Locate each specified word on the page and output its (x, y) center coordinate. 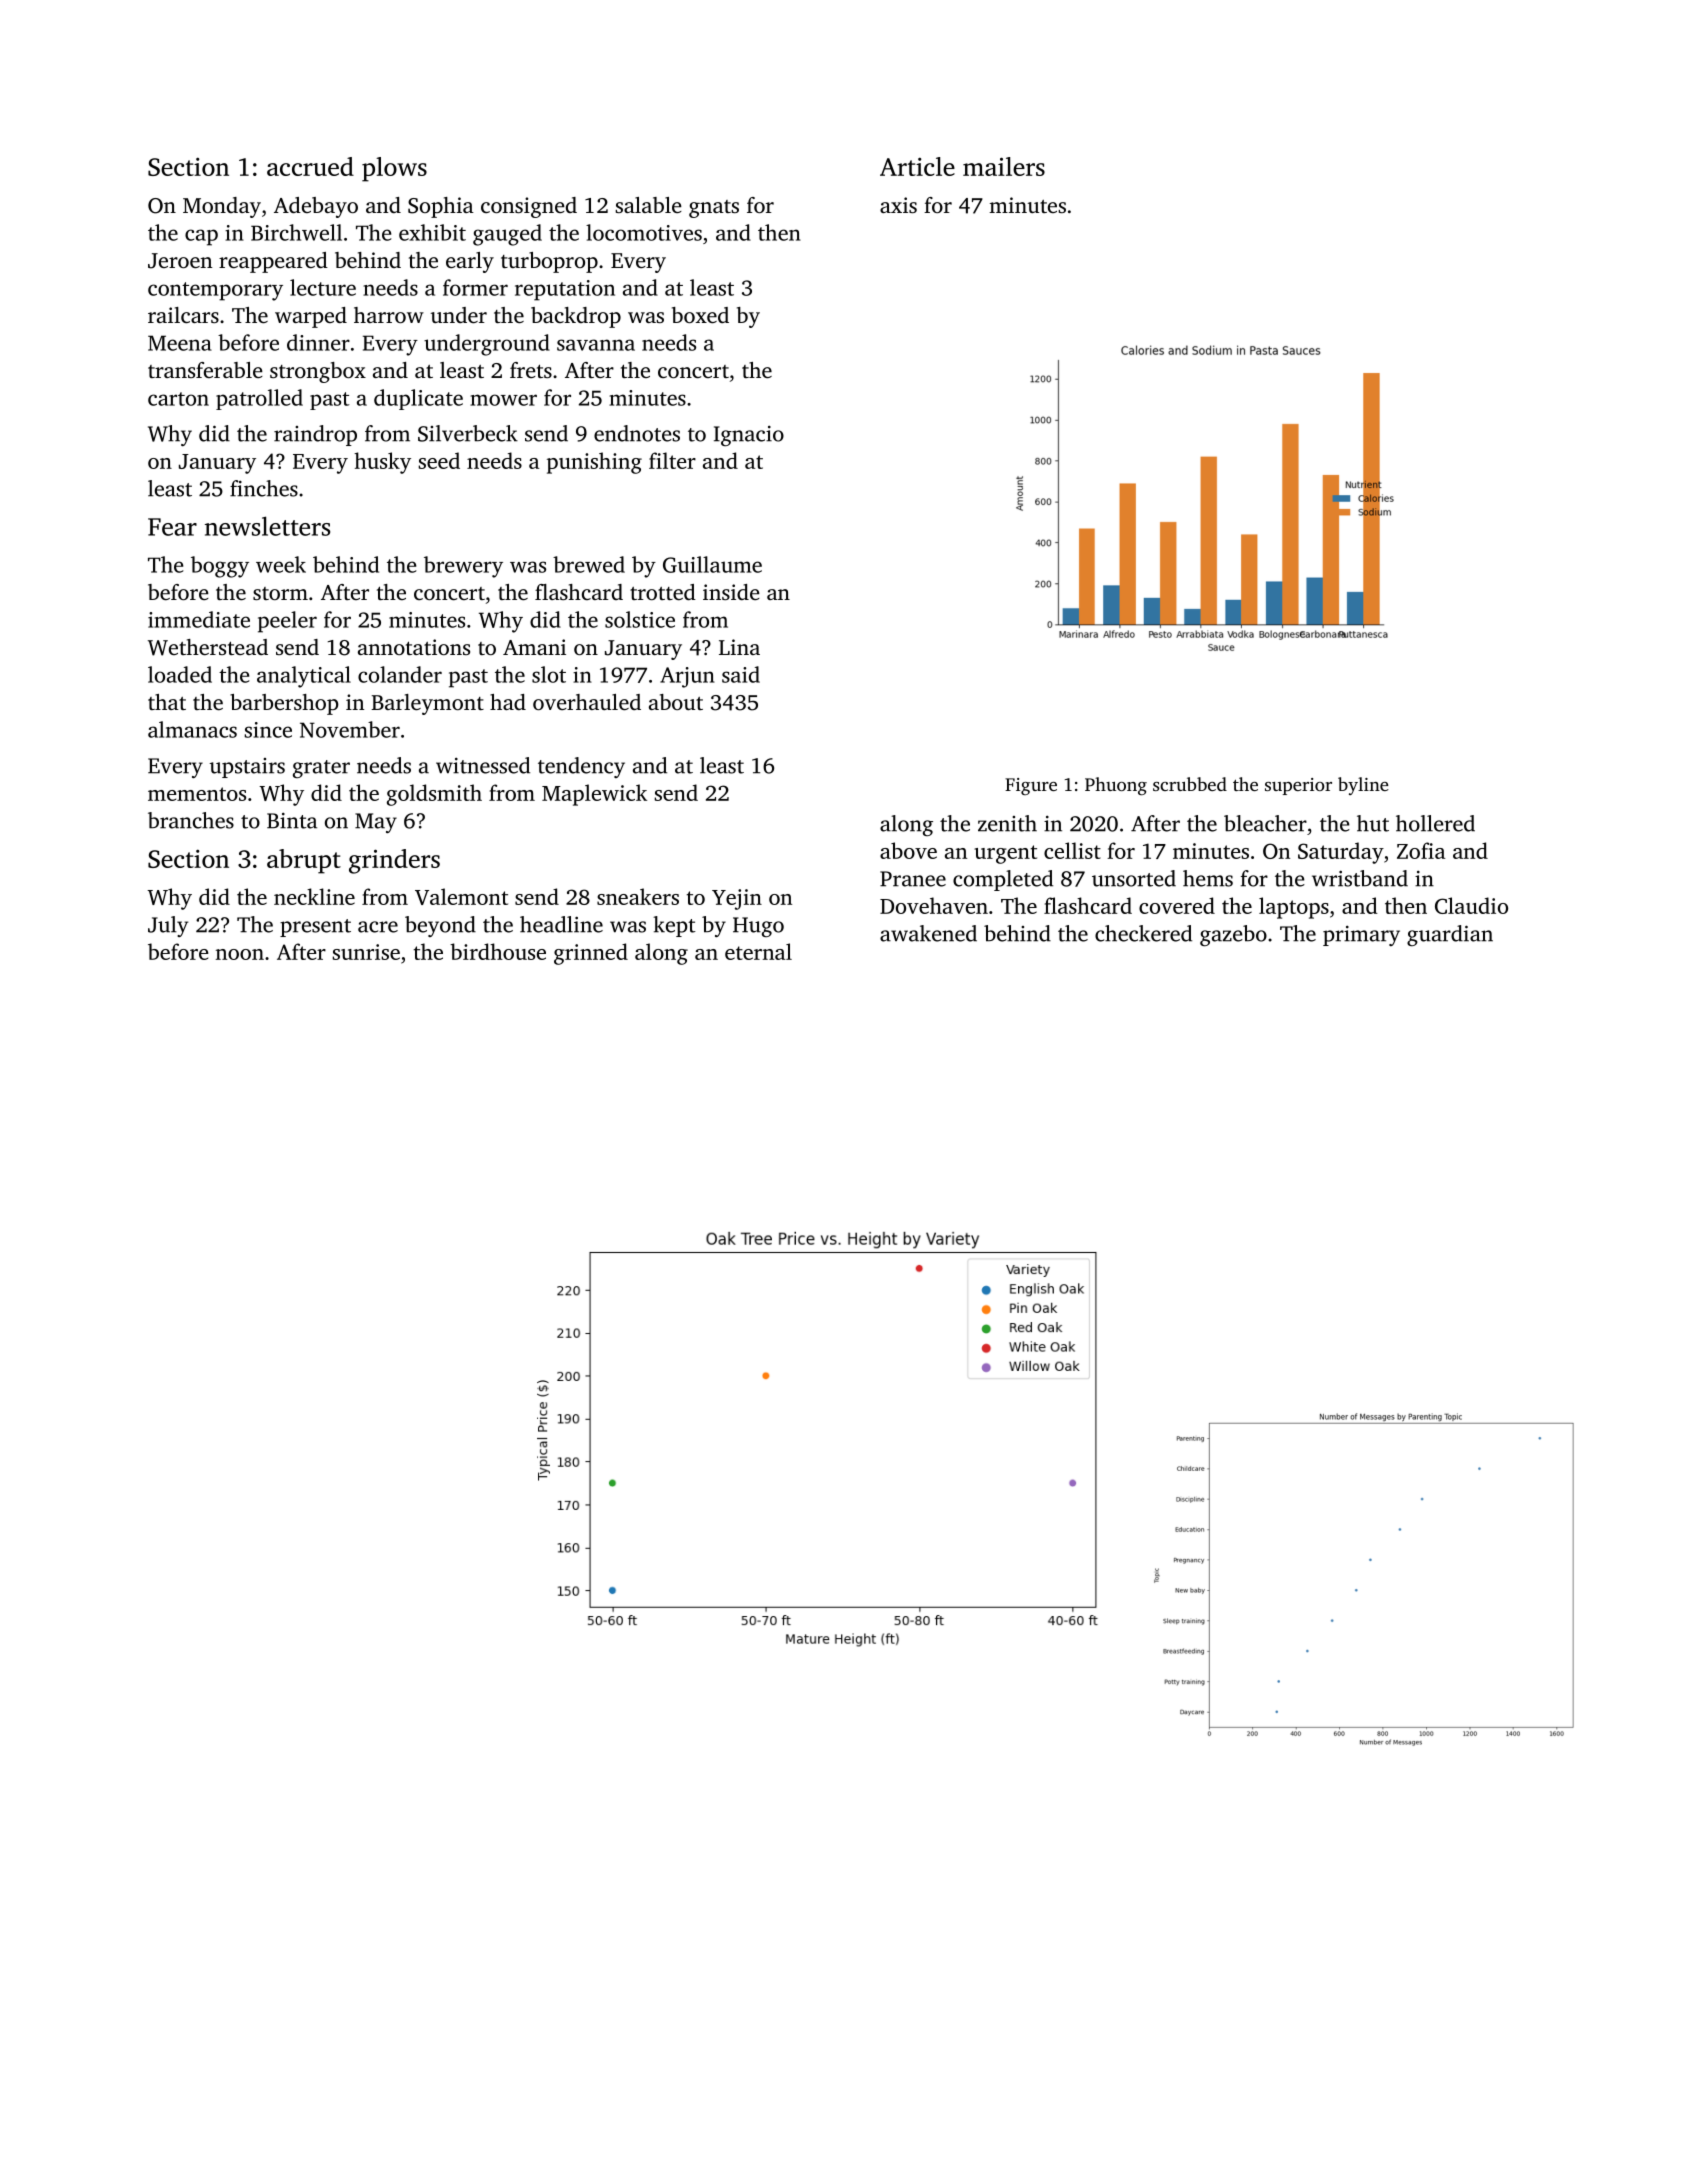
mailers (1004, 166)
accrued (310, 166)
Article (917, 166)
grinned (591, 954)
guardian (1450, 936)
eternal (758, 951)
